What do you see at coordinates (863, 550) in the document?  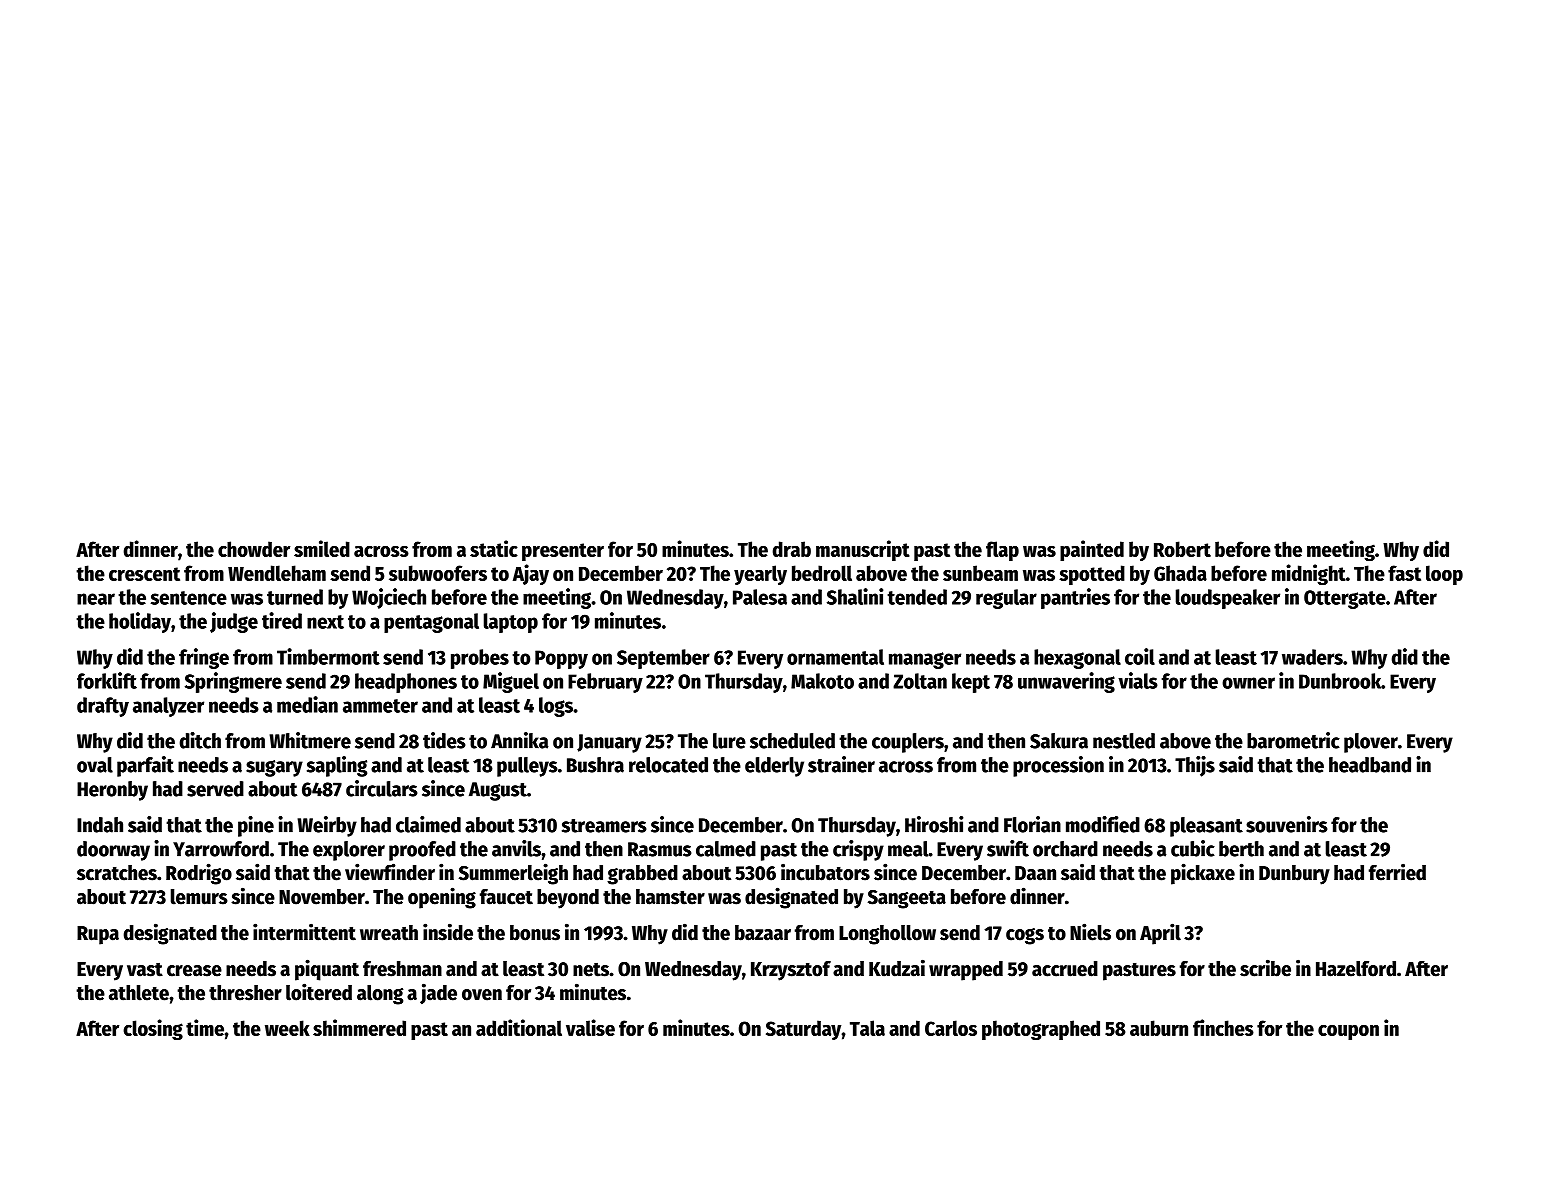 I see `manuscript` at bounding box center [863, 550].
